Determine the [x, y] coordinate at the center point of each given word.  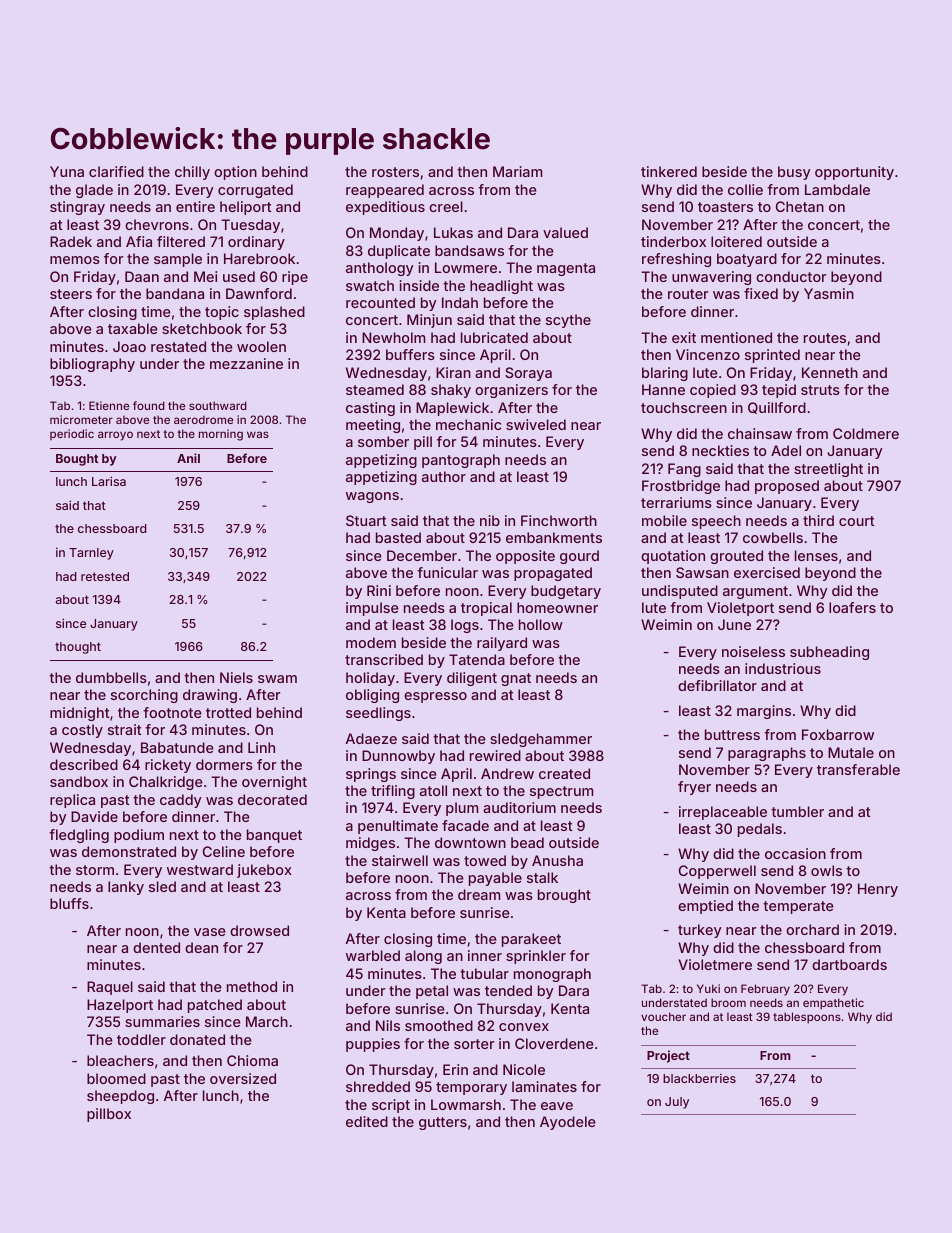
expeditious [385, 208]
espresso [435, 697]
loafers [852, 607]
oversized [243, 1078]
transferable [858, 769]
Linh [261, 747]
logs [465, 626]
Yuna [67, 171]
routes [825, 338]
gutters [443, 1123]
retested [105, 576]
